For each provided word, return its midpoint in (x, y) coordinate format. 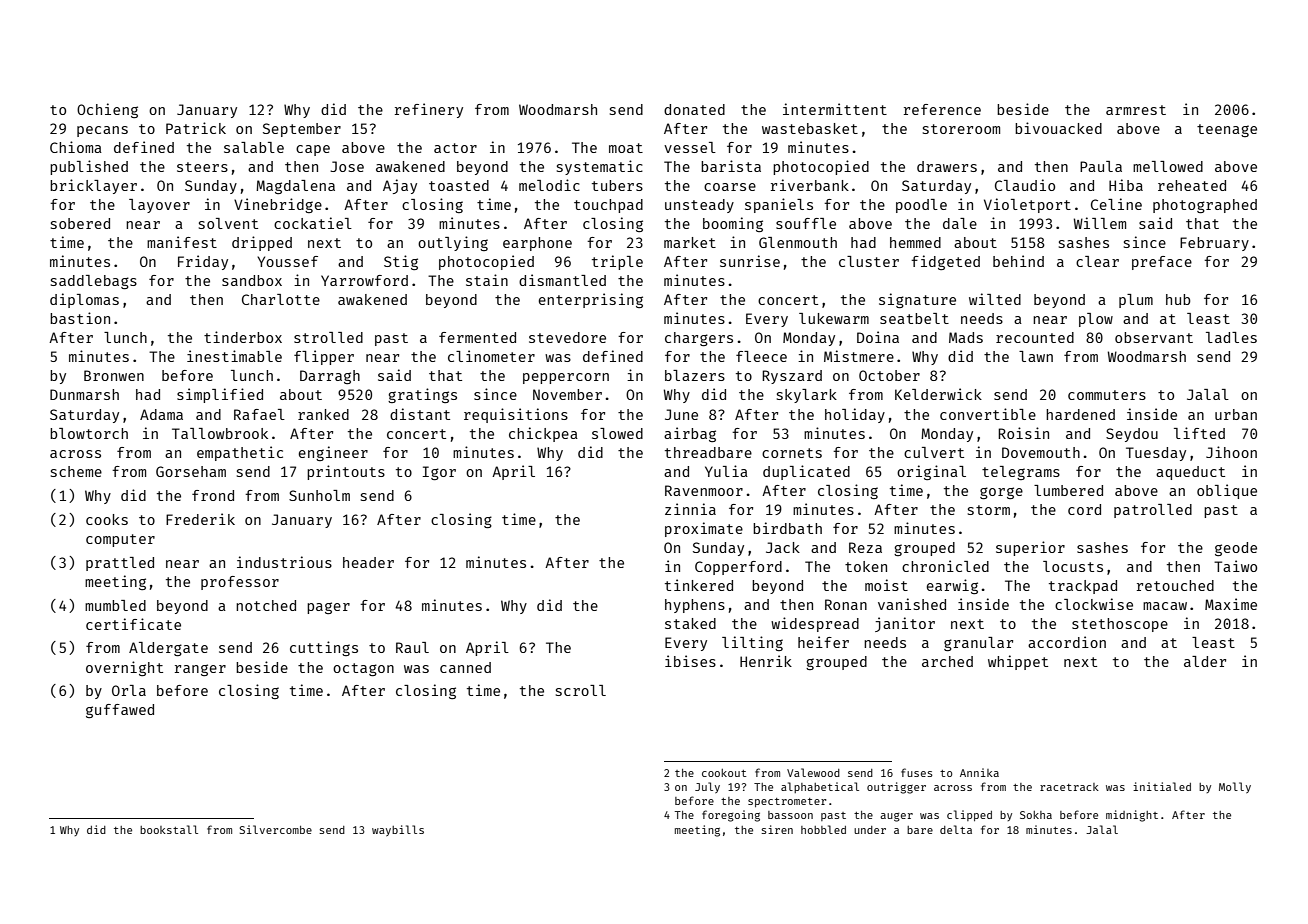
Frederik (200, 519)
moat (626, 148)
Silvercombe (276, 829)
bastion (80, 318)
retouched (1175, 585)
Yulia (726, 471)
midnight (1132, 816)
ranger (200, 670)
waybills (398, 830)
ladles (1231, 337)
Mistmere (859, 356)
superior (1030, 548)
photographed (1205, 206)
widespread (815, 624)
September (302, 130)
